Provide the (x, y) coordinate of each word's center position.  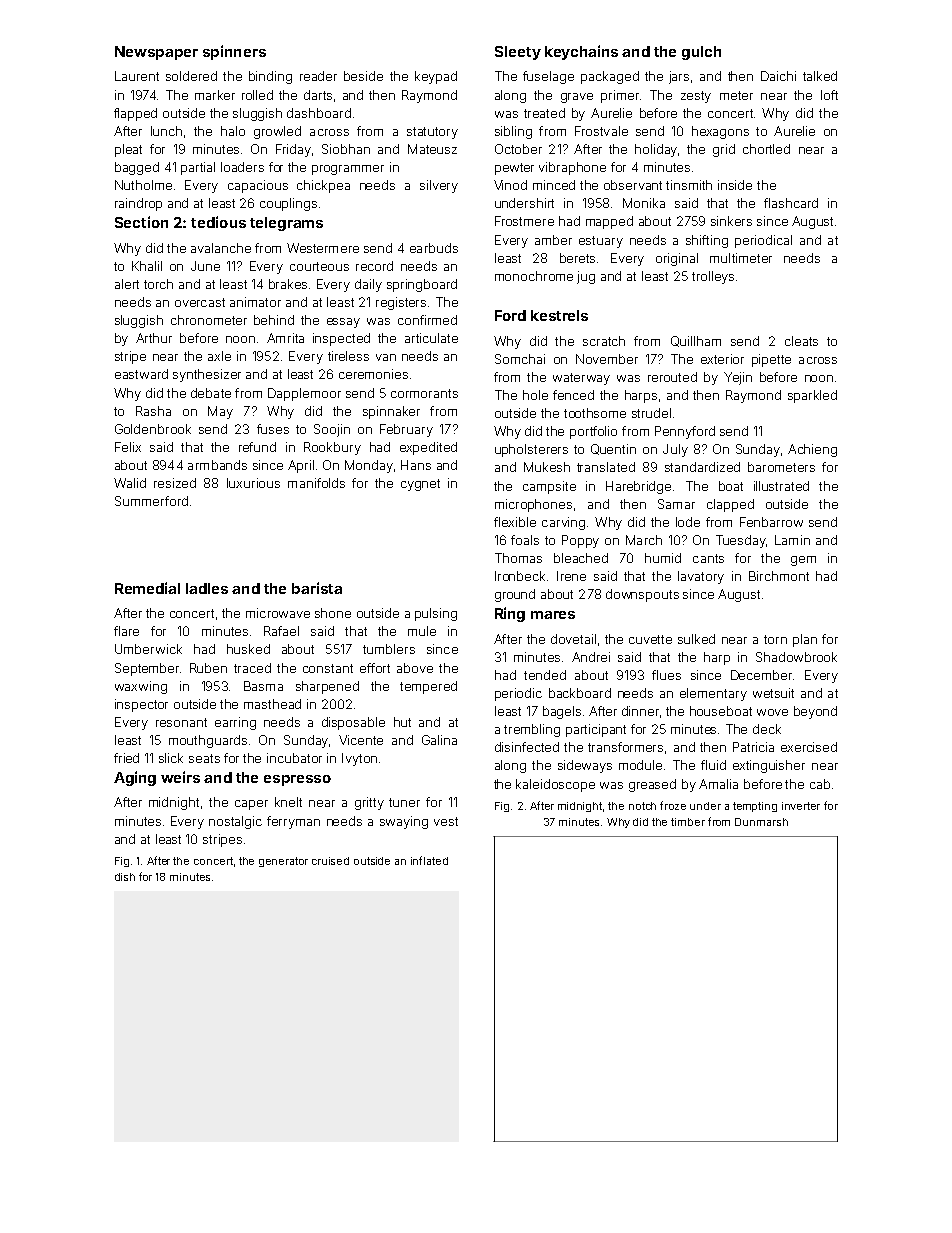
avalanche (221, 248)
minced (554, 185)
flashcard (791, 203)
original (677, 259)
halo (233, 131)
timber (688, 822)
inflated (429, 860)
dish (125, 877)
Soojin (332, 430)
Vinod (510, 185)
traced (252, 668)
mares (553, 615)
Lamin (792, 540)
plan (805, 640)
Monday (369, 466)
